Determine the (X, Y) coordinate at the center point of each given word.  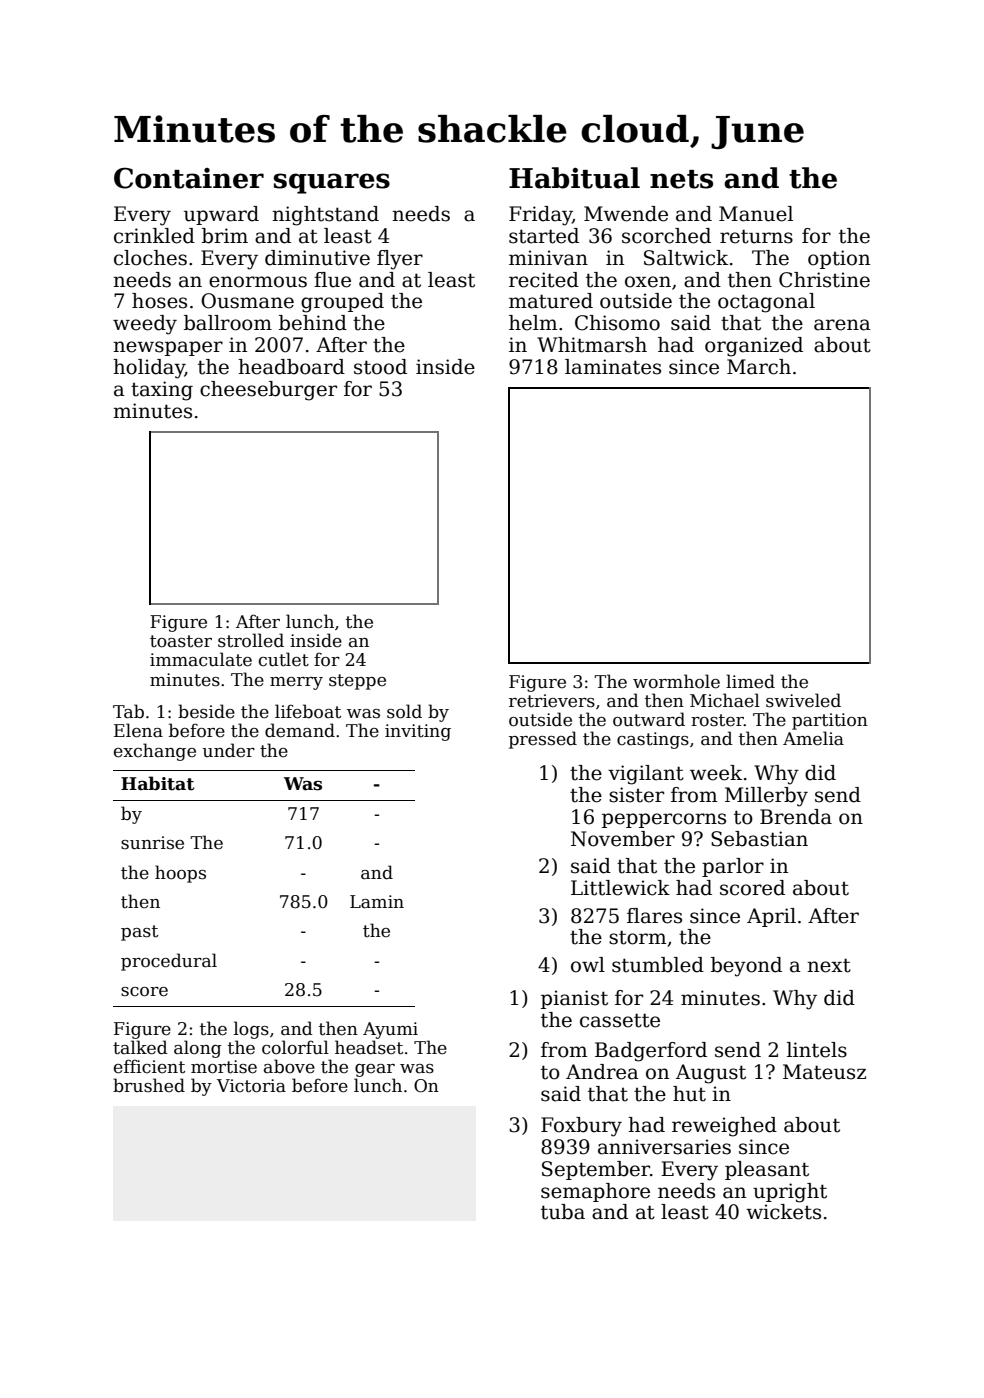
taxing (162, 391)
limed (750, 681)
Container (189, 178)
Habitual (574, 178)
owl (588, 965)
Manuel (756, 214)
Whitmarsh (592, 345)
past (139, 933)
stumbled (658, 965)
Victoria (251, 1086)
